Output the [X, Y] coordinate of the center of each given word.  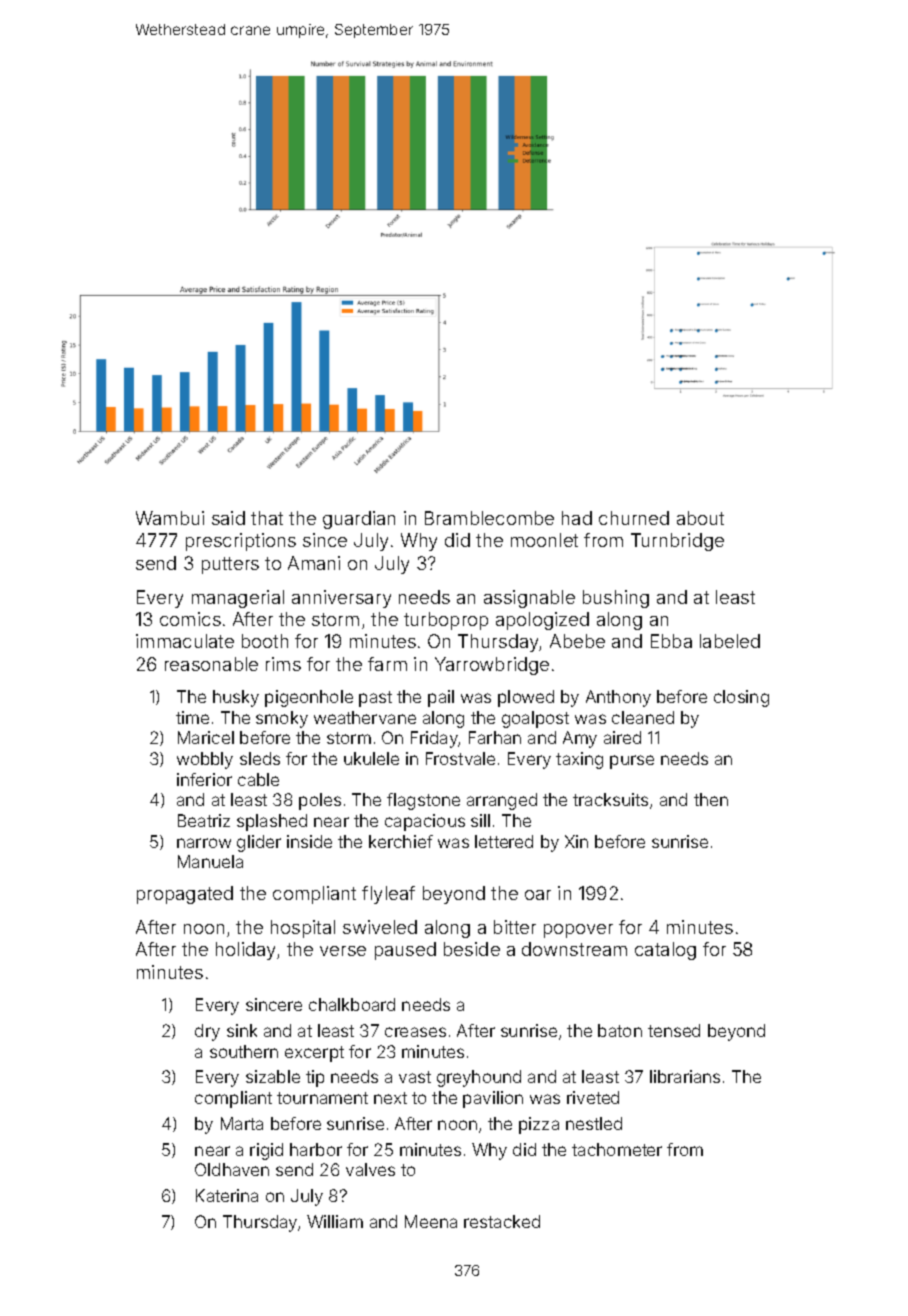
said [228, 518]
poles [320, 801]
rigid [266, 1151]
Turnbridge [677, 542]
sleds [260, 758]
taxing [579, 760]
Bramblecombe [489, 518]
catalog [665, 951]
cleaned [643, 717]
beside [472, 949]
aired [622, 737]
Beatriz [204, 820]
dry [207, 1032]
